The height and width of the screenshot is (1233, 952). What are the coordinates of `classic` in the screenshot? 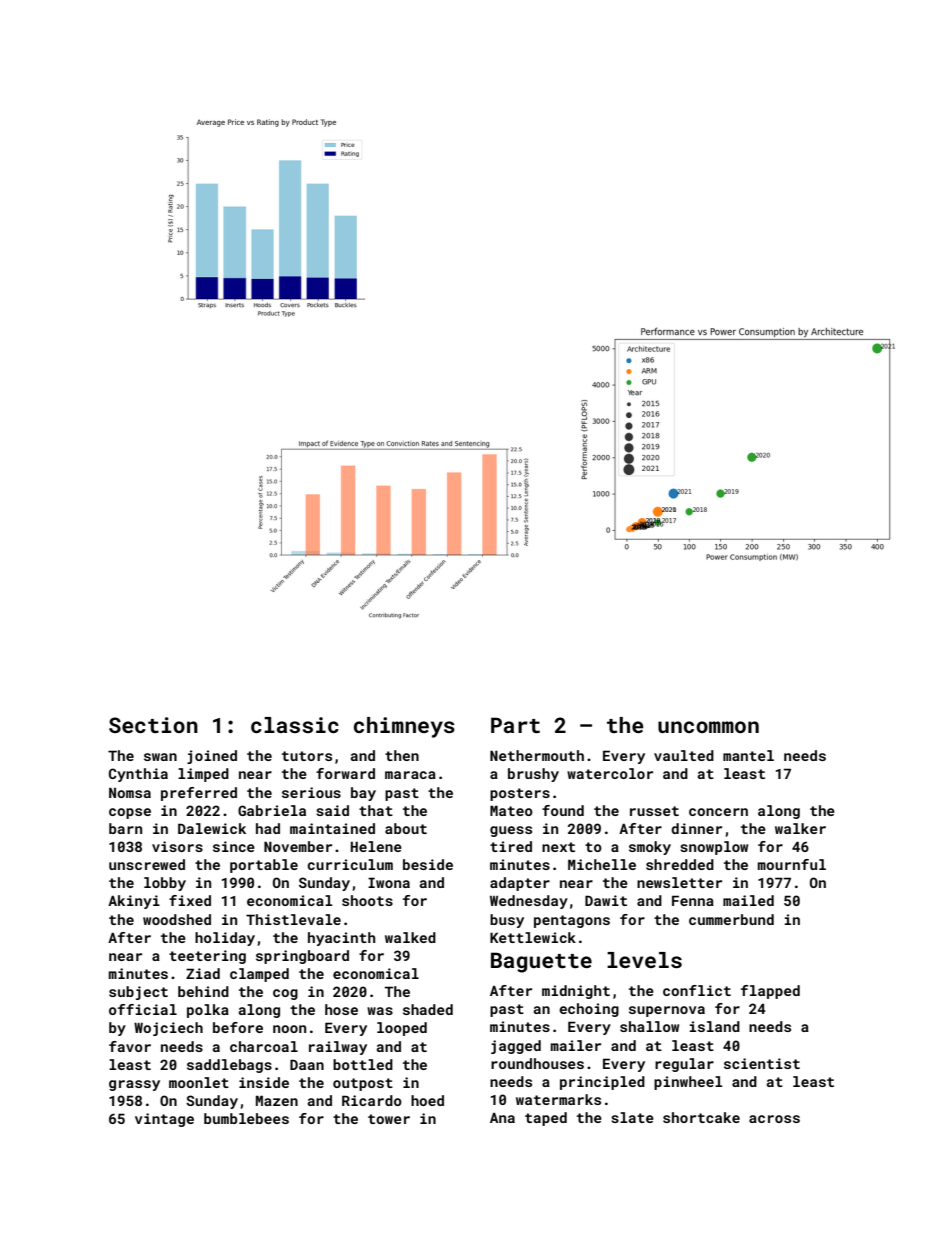 It's located at (295, 725).
